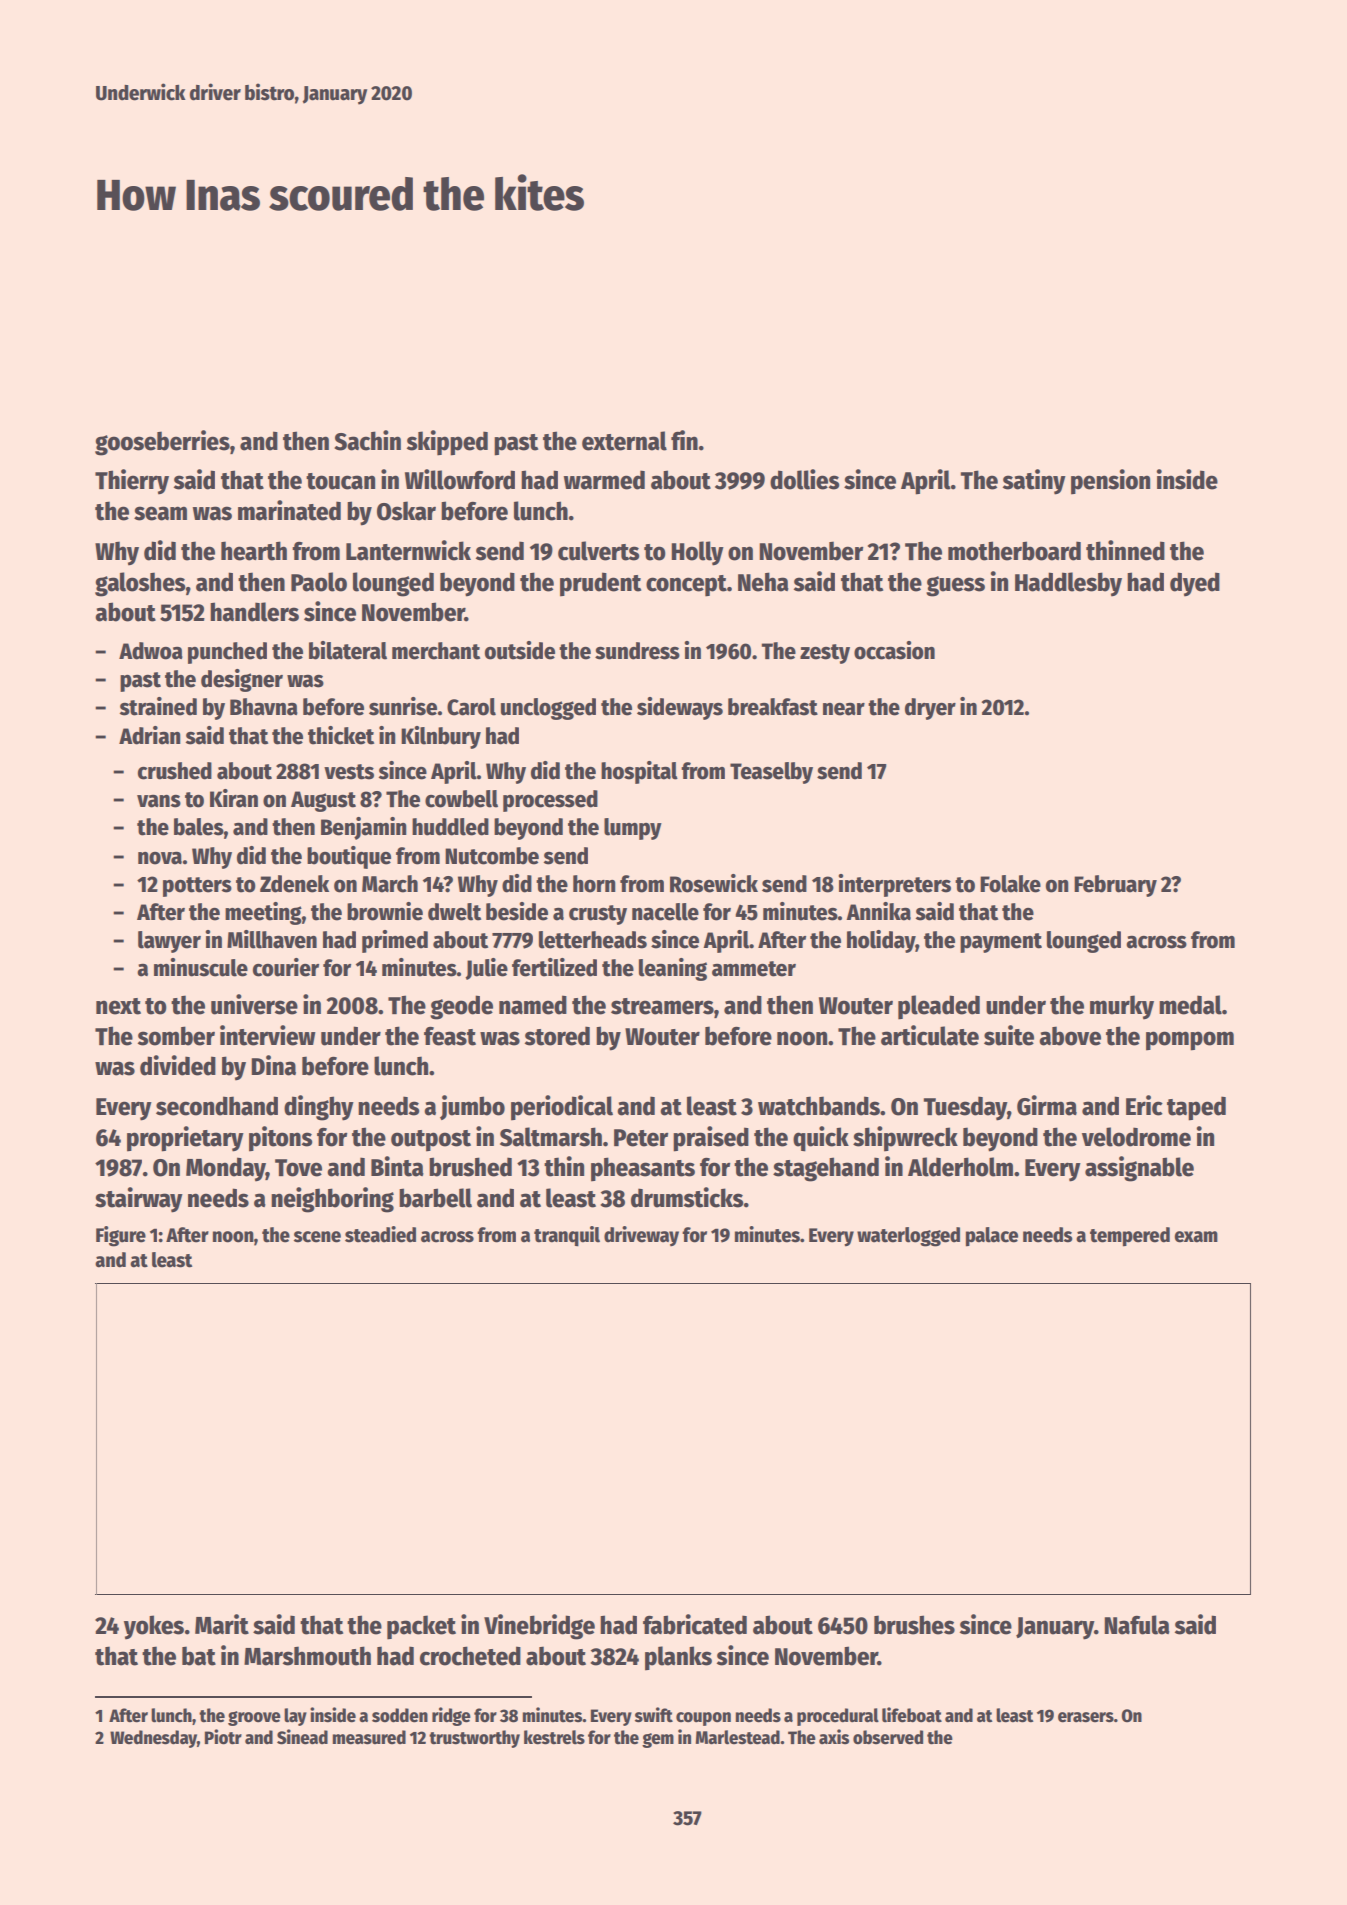 The width and height of the document is (1347, 1905). I want to click on dwelt, so click(454, 912).
